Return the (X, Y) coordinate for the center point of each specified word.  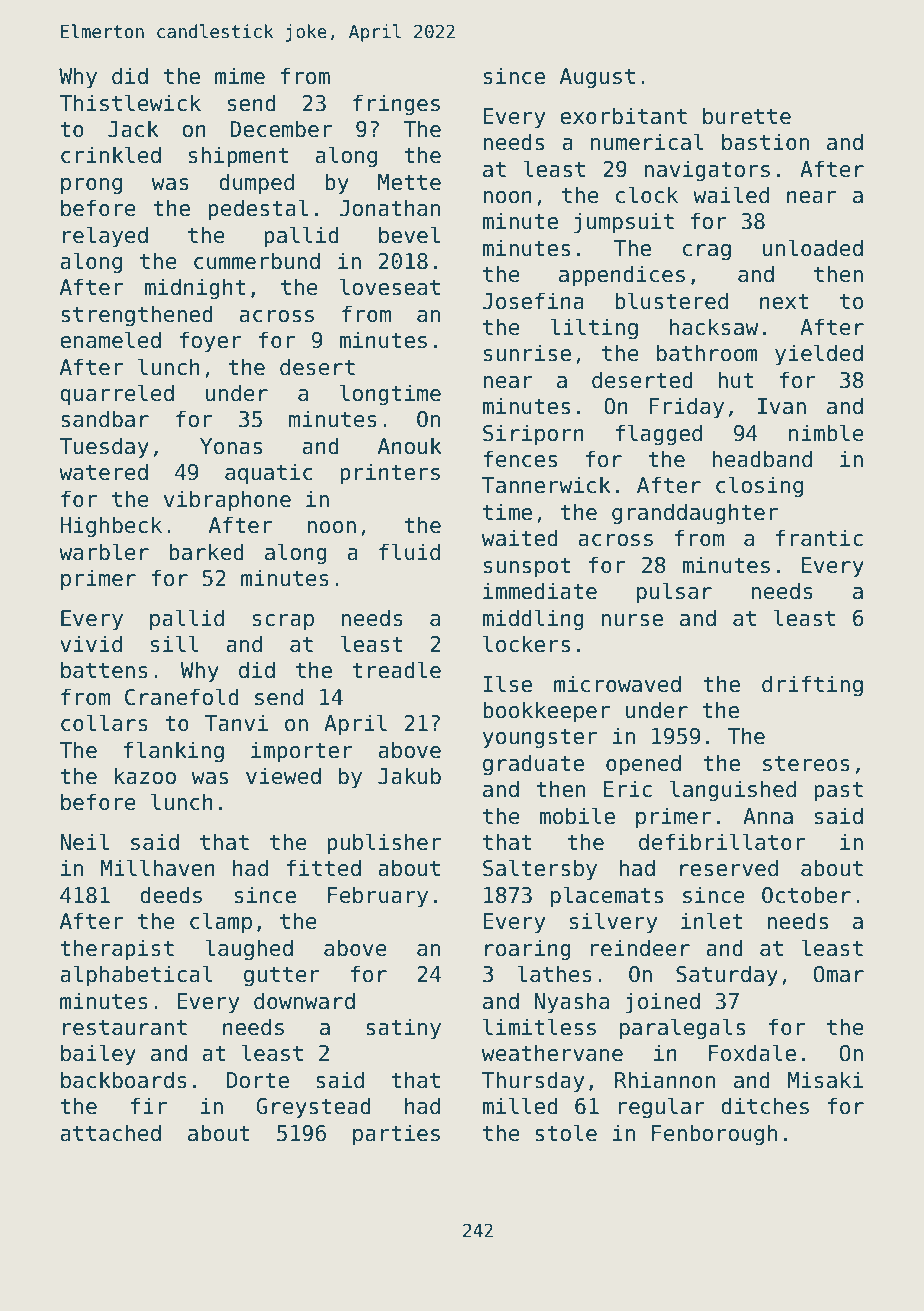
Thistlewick (130, 103)
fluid (409, 552)
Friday (686, 408)
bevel (409, 235)
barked (206, 552)
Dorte (258, 1080)
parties (396, 1135)
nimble (826, 433)
